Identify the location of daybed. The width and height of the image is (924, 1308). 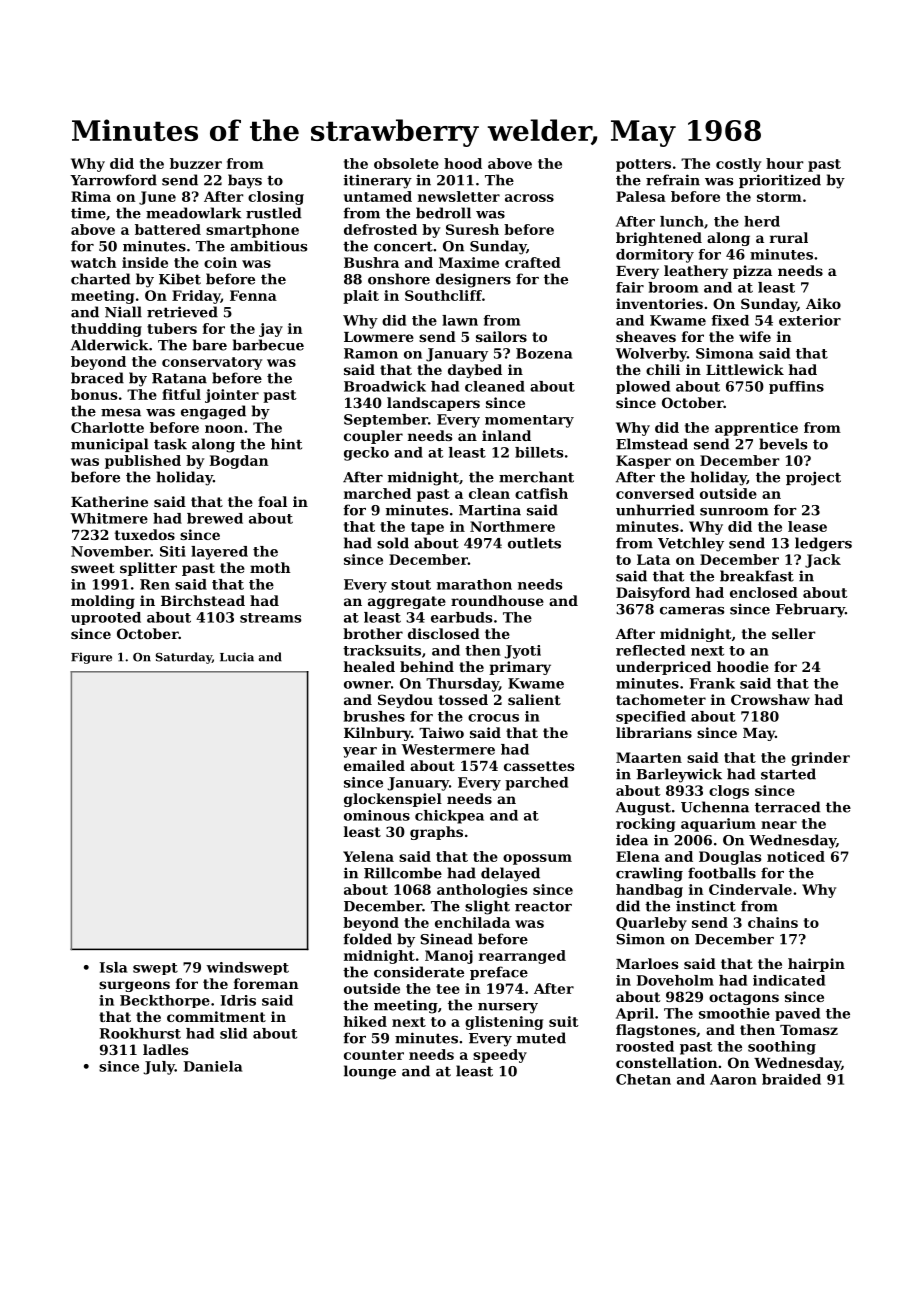
(475, 371).
